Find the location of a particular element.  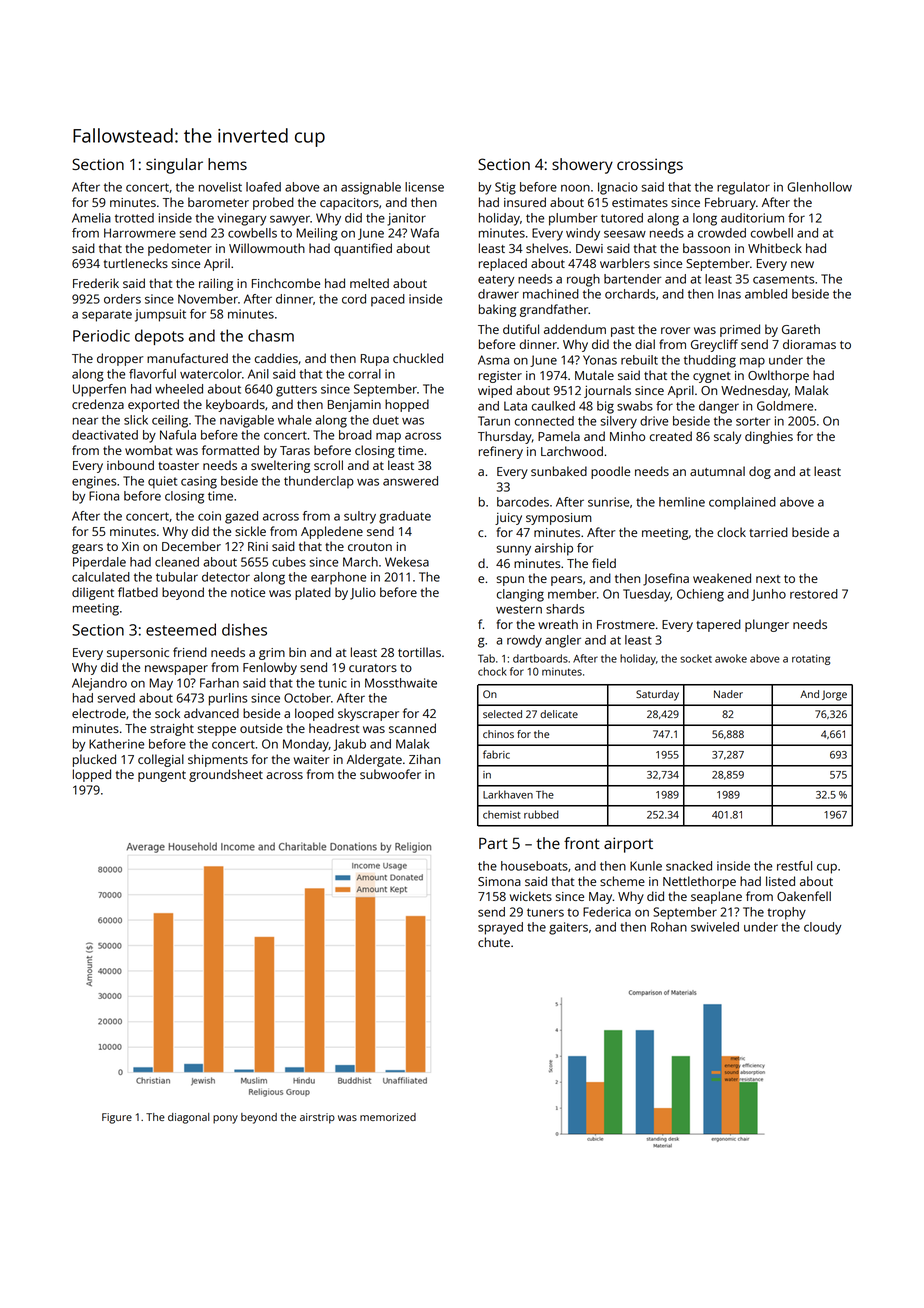

crossings is located at coordinates (650, 166).
